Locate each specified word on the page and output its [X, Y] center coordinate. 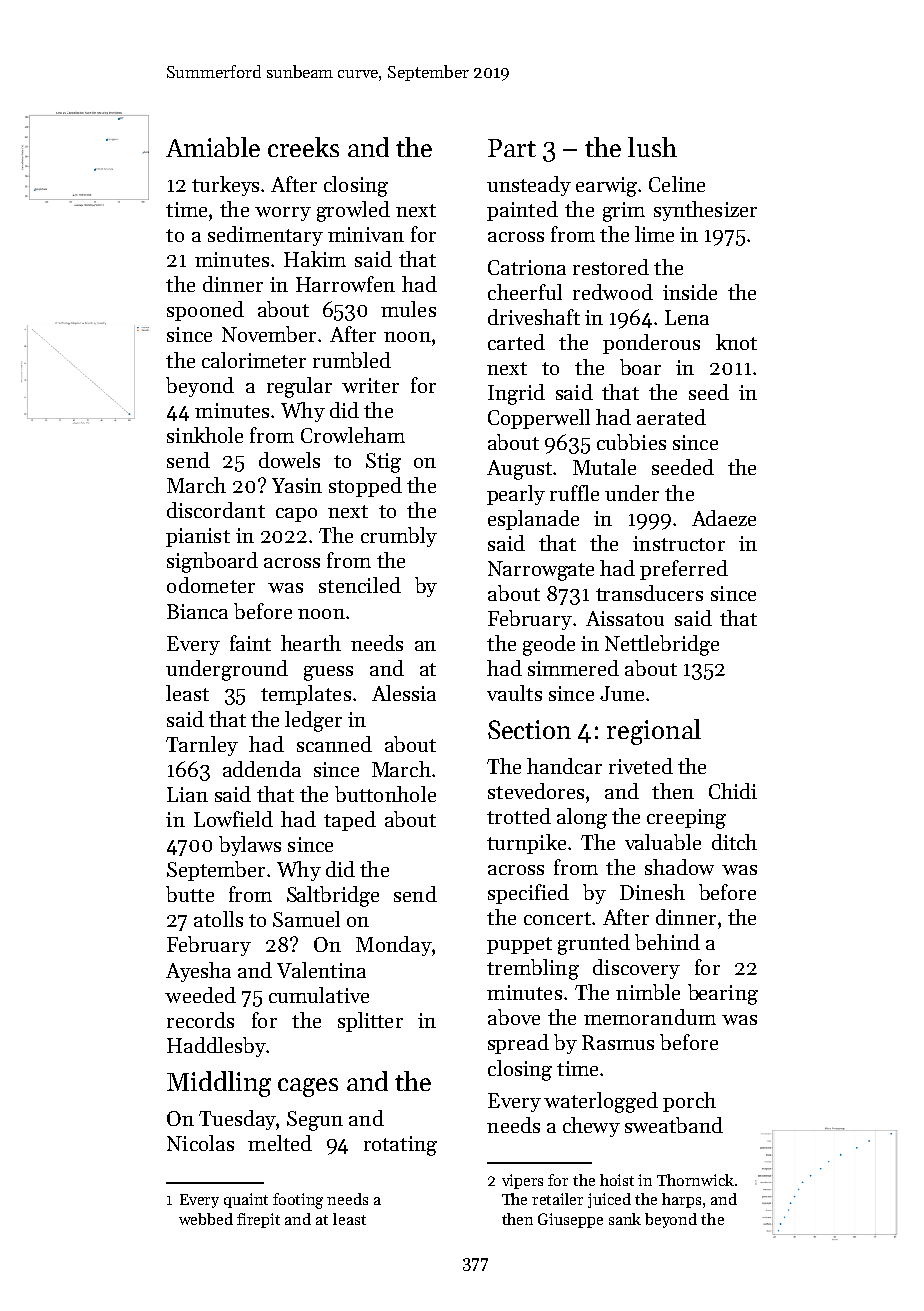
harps [681, 1200]
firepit [258, 1220]
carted [516, 342]
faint [250, 643]
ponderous [651, 344]
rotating [400, 1146]
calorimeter [254, 360]
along [582, 818]
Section [529, 729]
